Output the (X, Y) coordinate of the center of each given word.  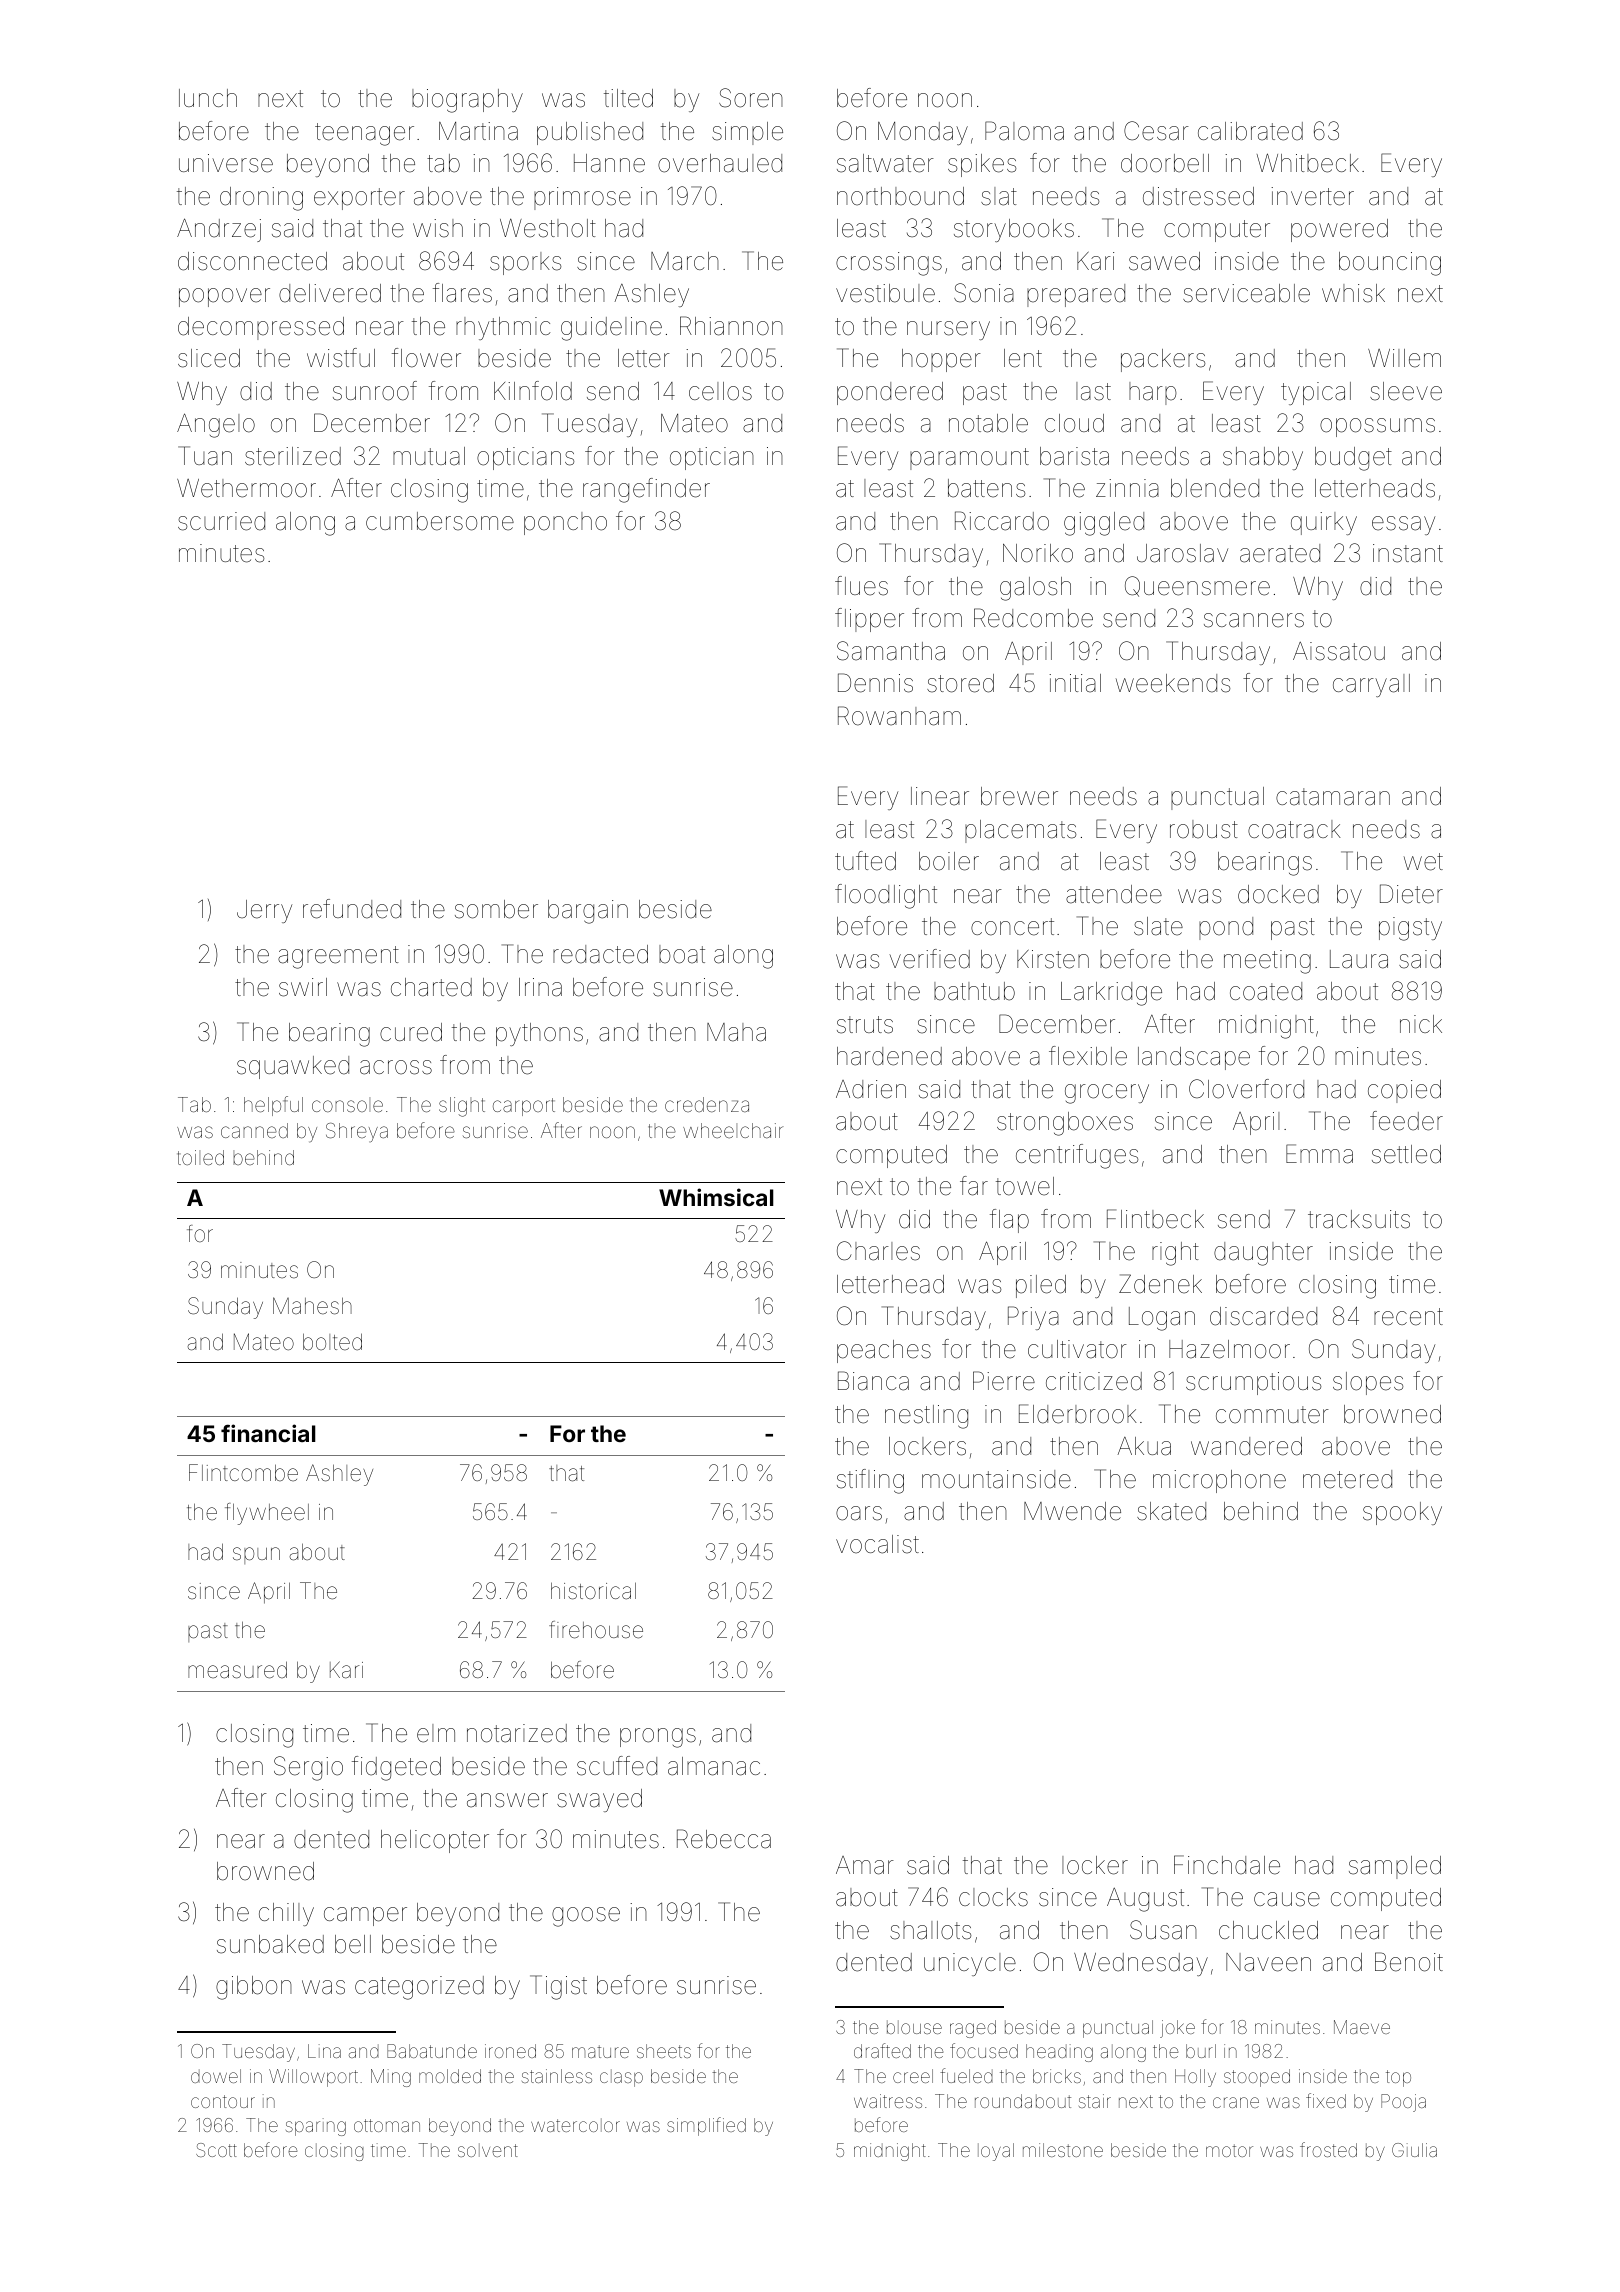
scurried (221, 521)
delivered (330, 293)
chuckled (1268, 1930)
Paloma (1024, 131)
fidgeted (396, 1768)
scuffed (617, 1766)
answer (507, 1800)
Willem (1404, 358)
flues (861, 586)
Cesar (1156, 131)
